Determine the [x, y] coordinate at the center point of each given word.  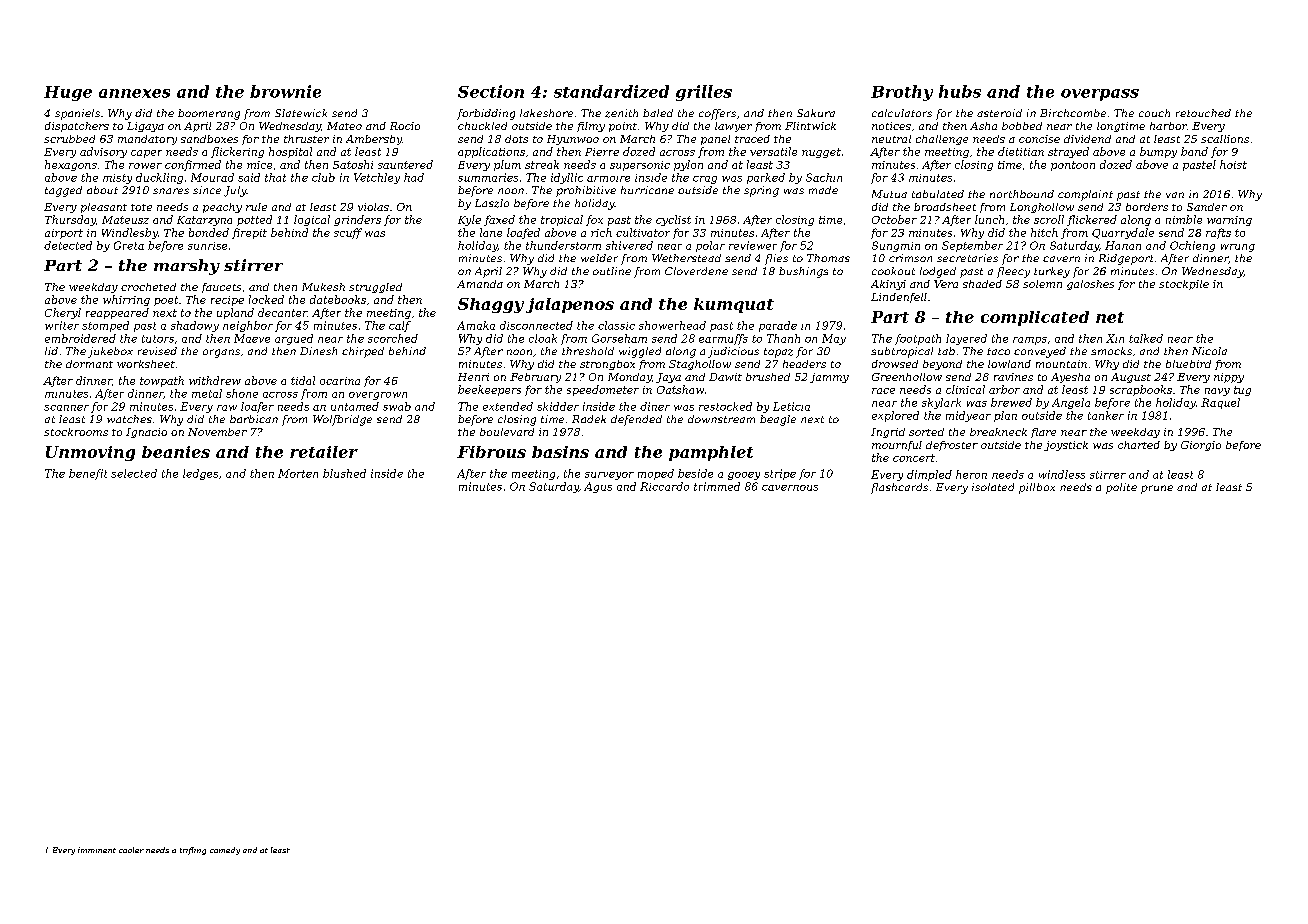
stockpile [1184, 285]
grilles [704, 93]
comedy [225, 851]
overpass [1100, 95]
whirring [126, 300]
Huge [68, 93]
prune [1157, 489]
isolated [993, 487]
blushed [344, 473]
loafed [523, 233]
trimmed [717, 486]
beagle [778, 420]
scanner [66, 408]
